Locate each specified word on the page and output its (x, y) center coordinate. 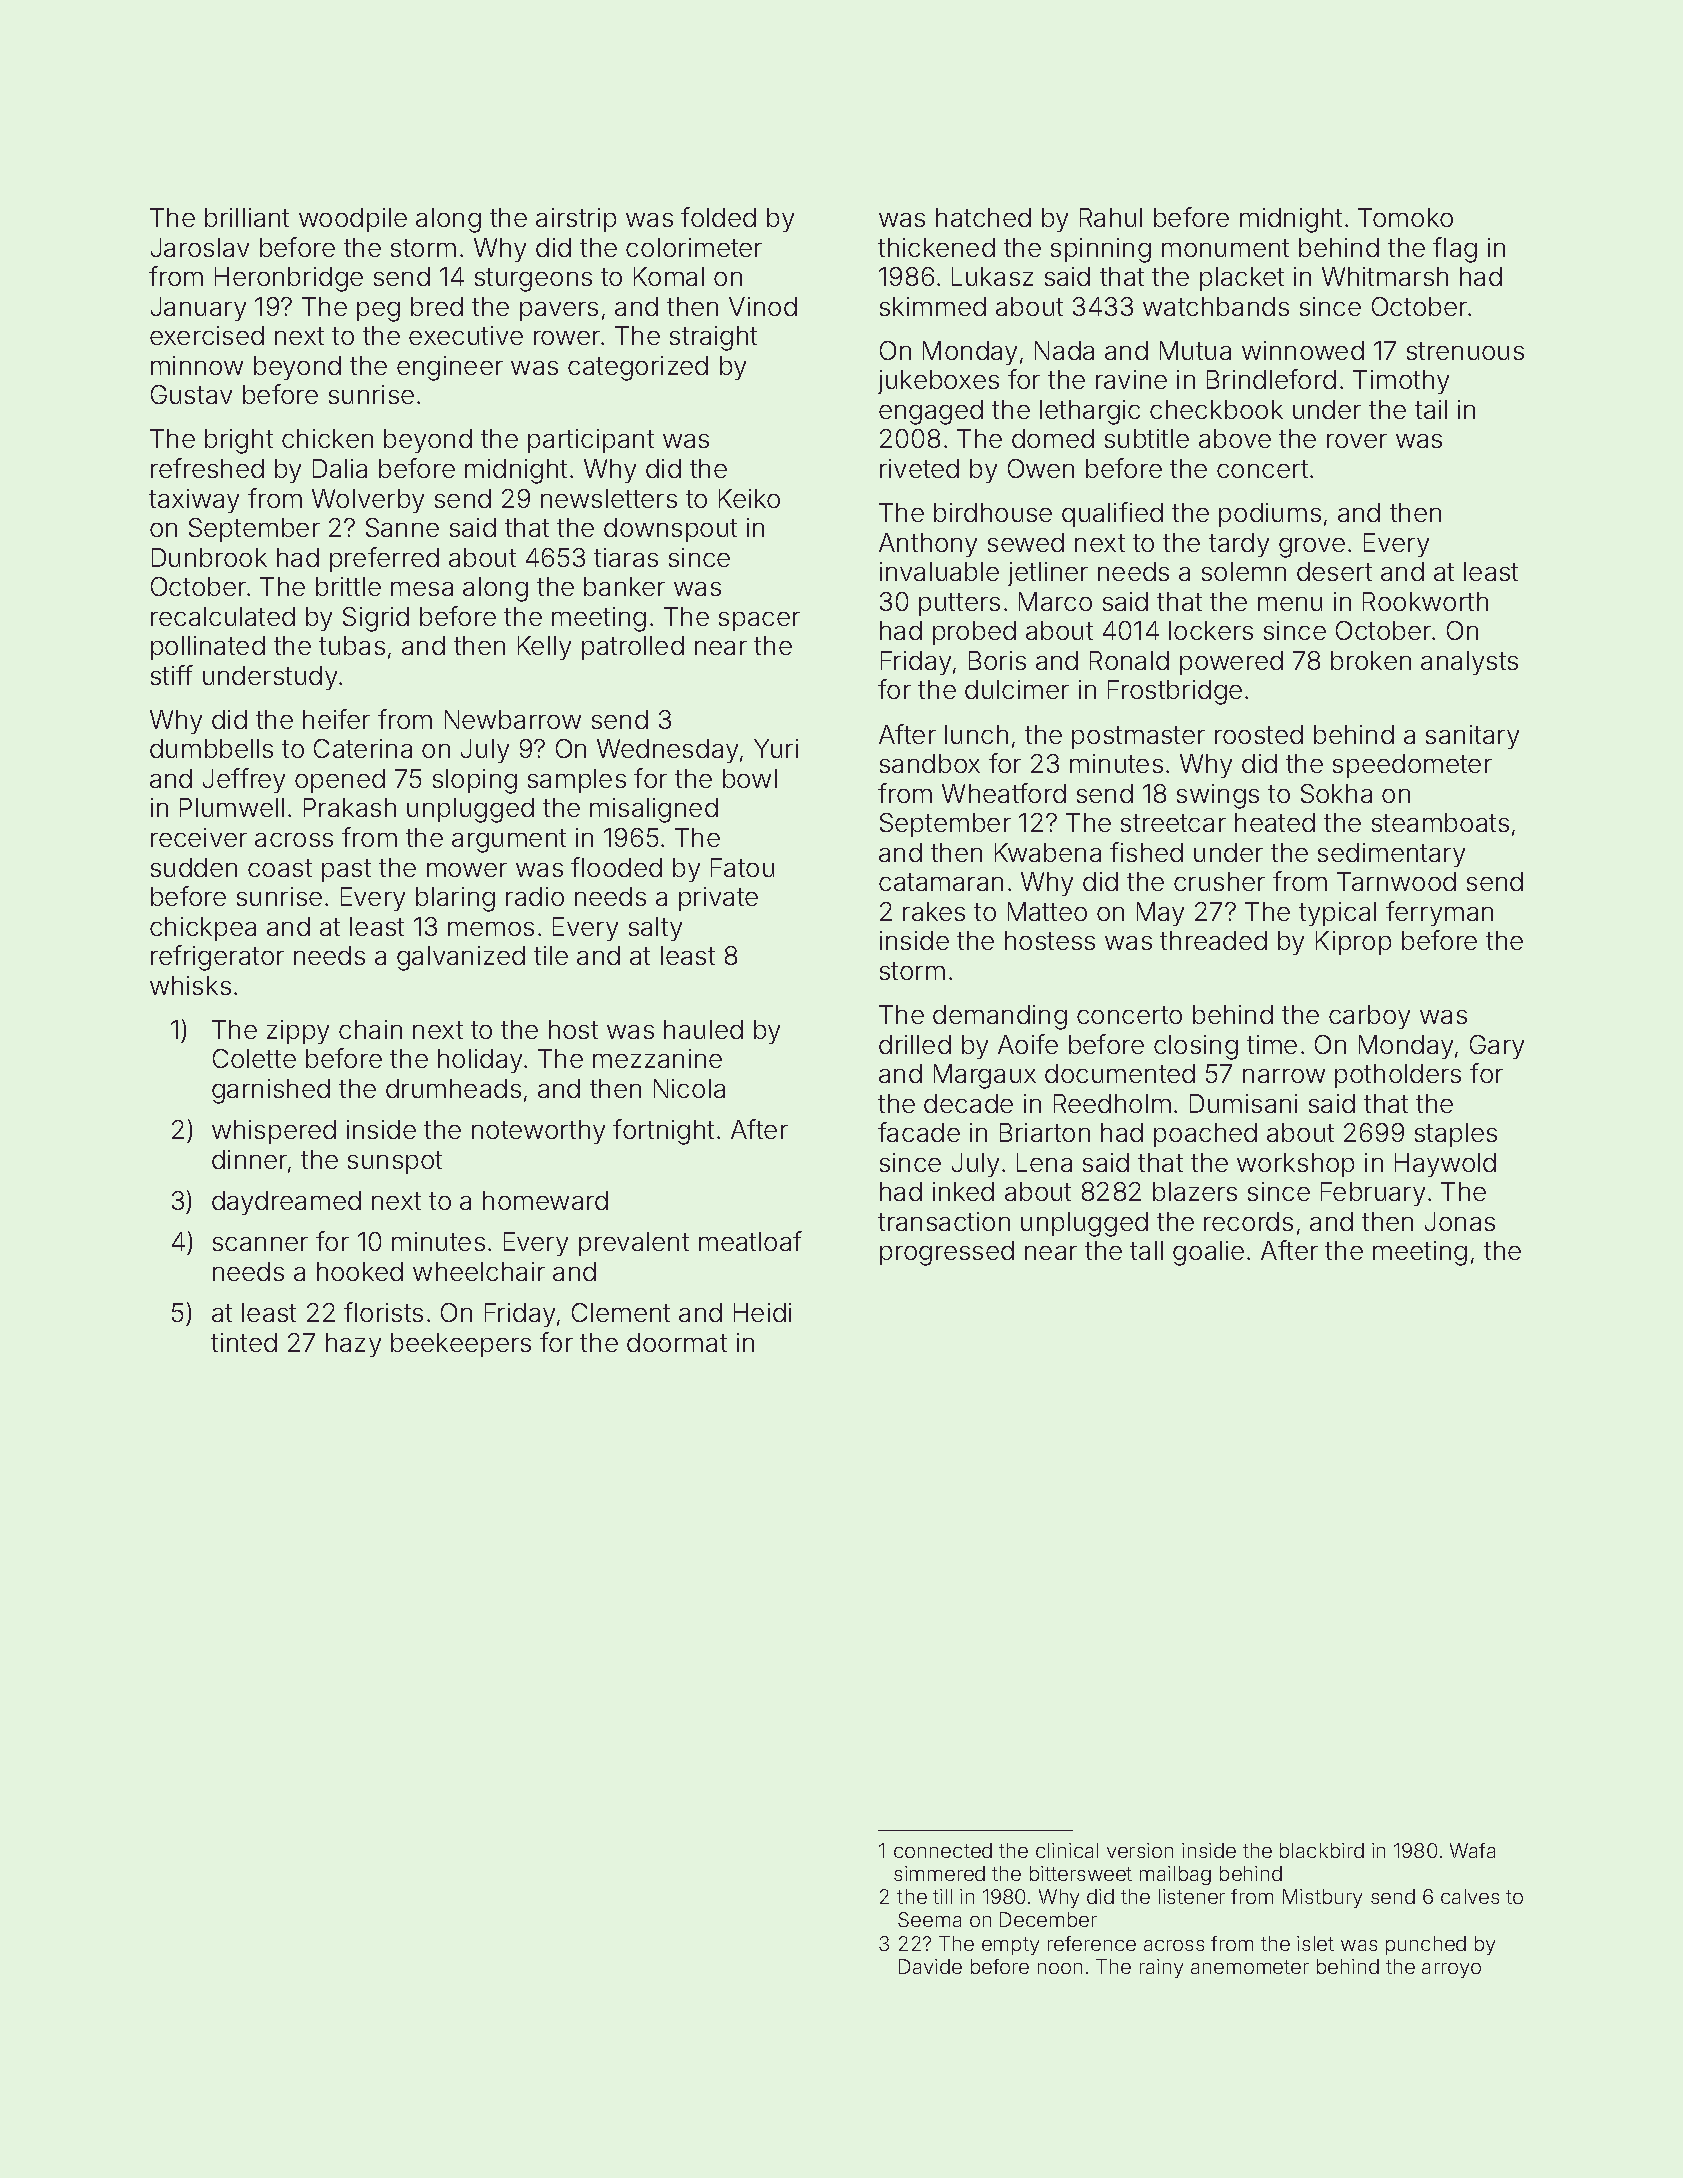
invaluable (939, 571)
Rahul (1111, 217)
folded (718, 217)
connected (943, 1850)
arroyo (1451, 1970)
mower (467, 870)
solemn (1244, 571)
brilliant (247, 217)
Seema (929, 1919)
